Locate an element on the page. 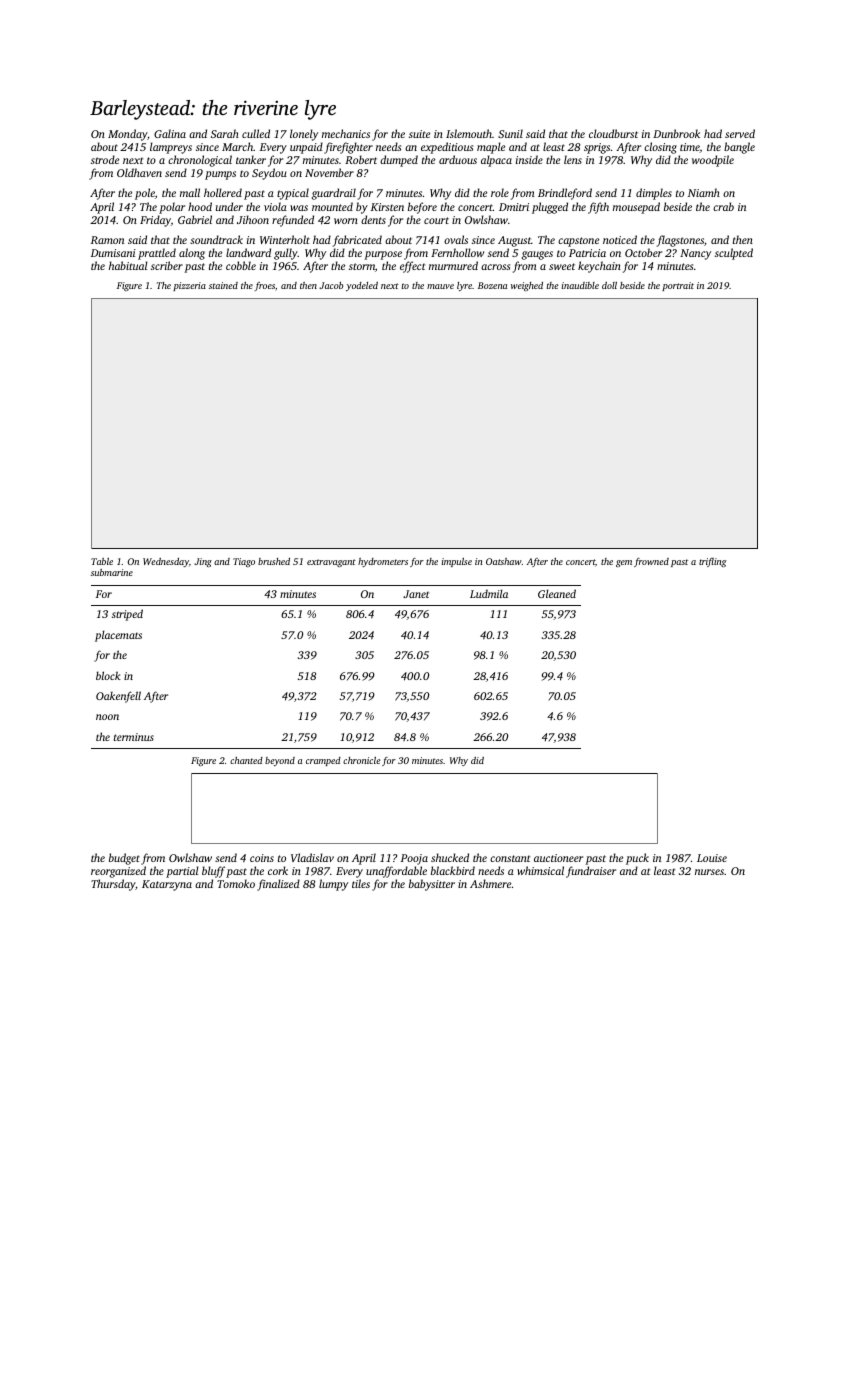 The height and width of the document is (1400, 849). trifling is located at coordinates (712, 562).
